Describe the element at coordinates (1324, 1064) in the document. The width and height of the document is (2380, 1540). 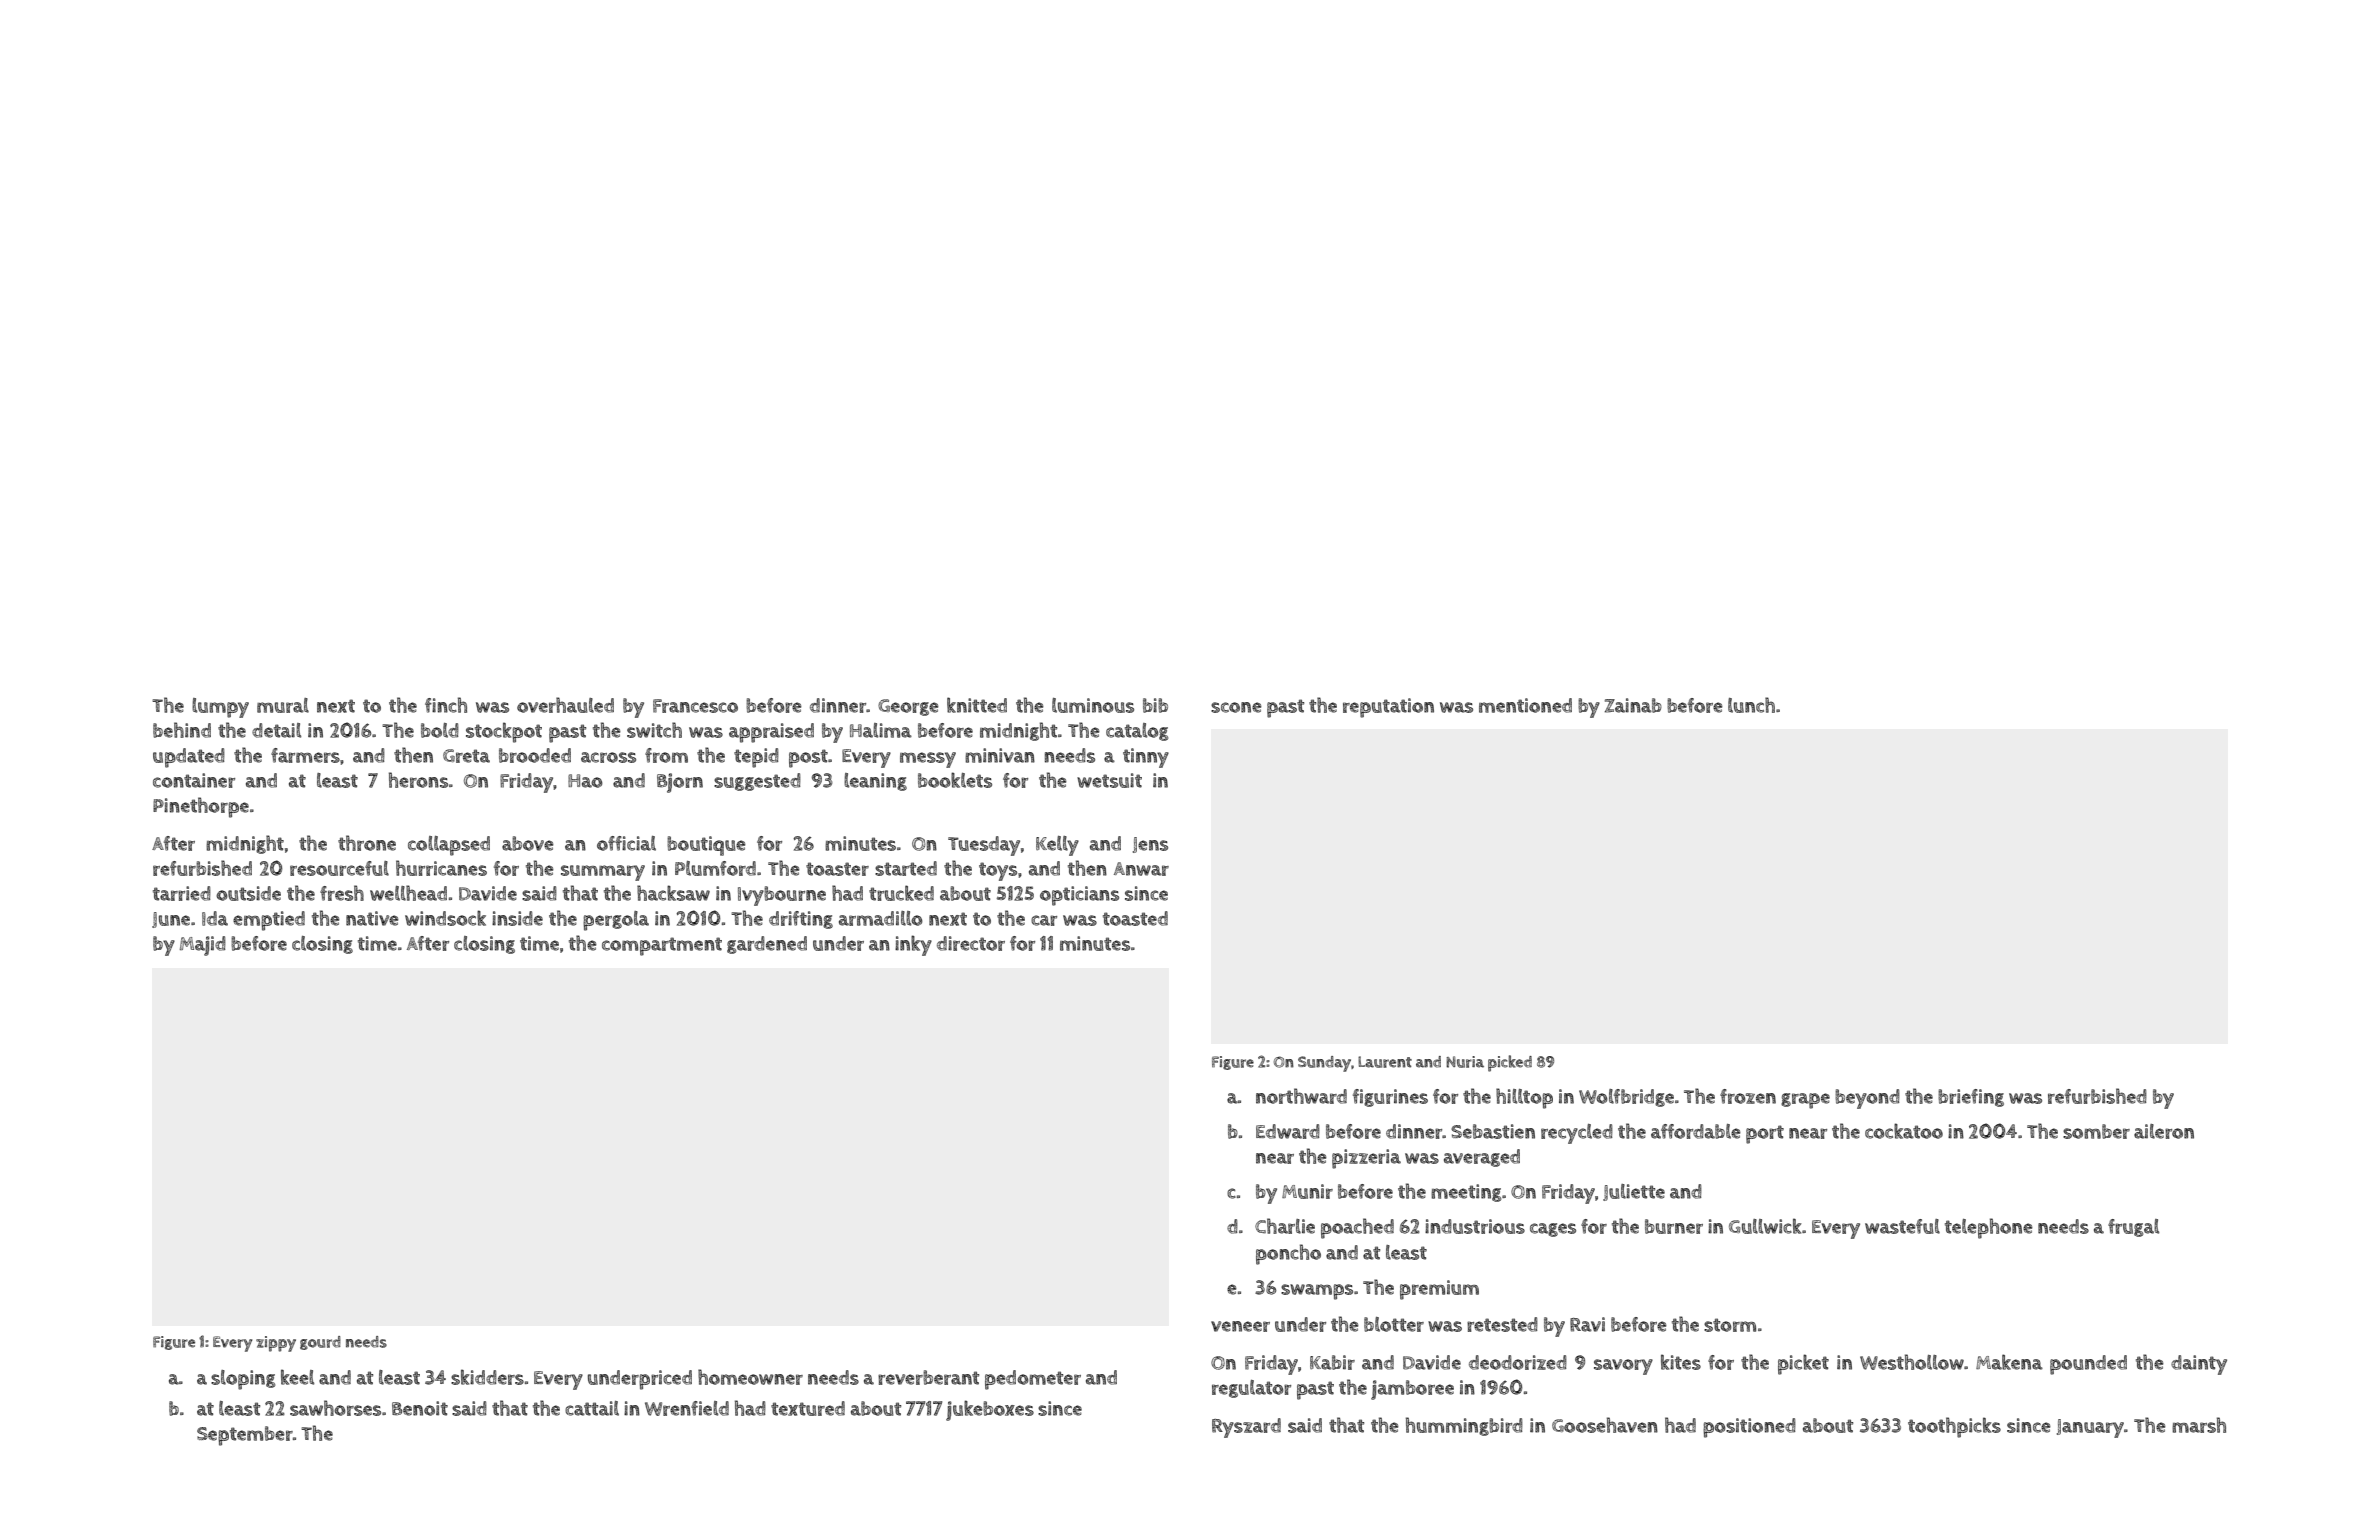
I see `Sunday` at that location.
